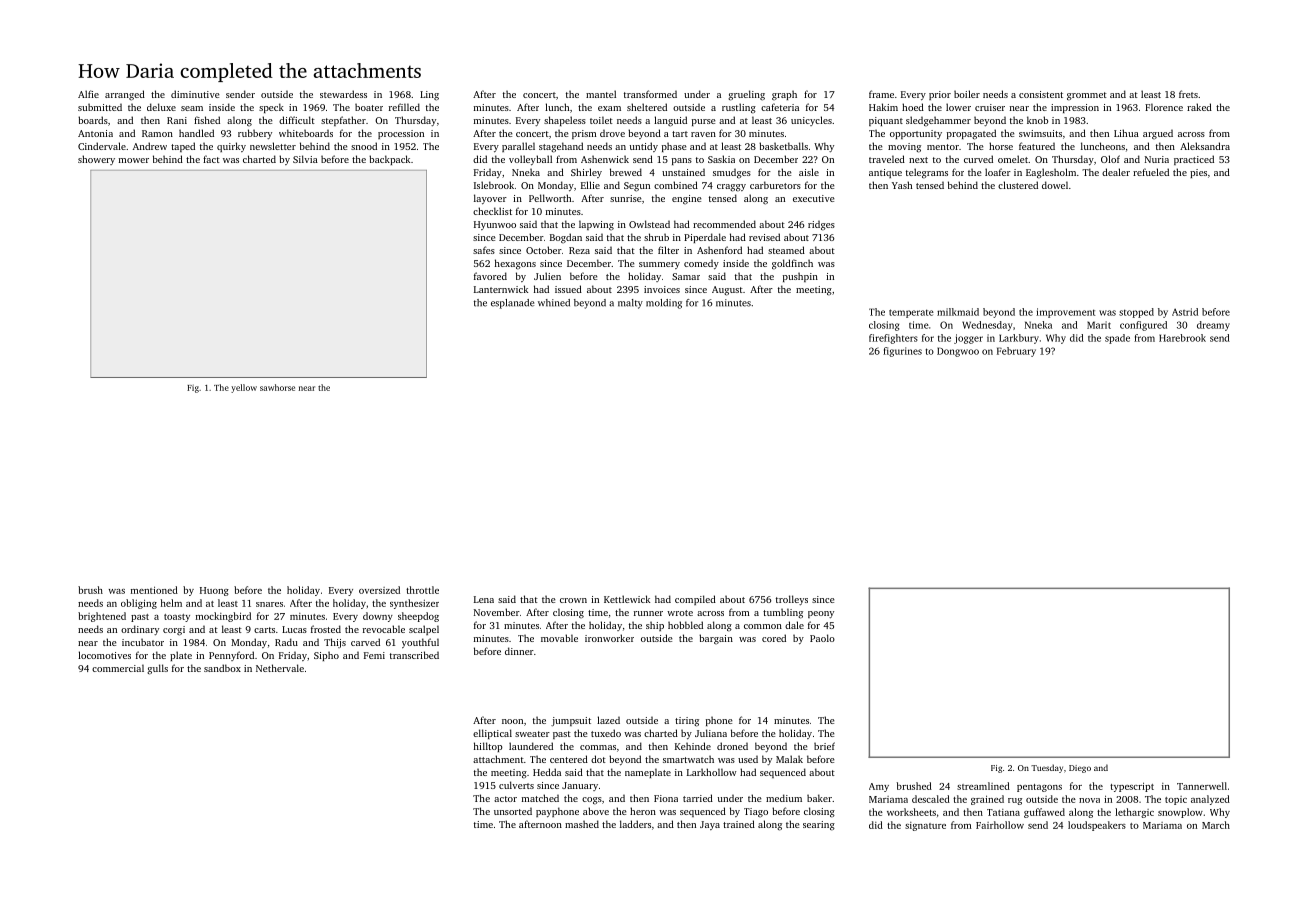 This image has width=1308, height=924. What do you see at coordinates (1182, 338) in the image?
I see `Harebrook` at bounding box center [1182, 338].
